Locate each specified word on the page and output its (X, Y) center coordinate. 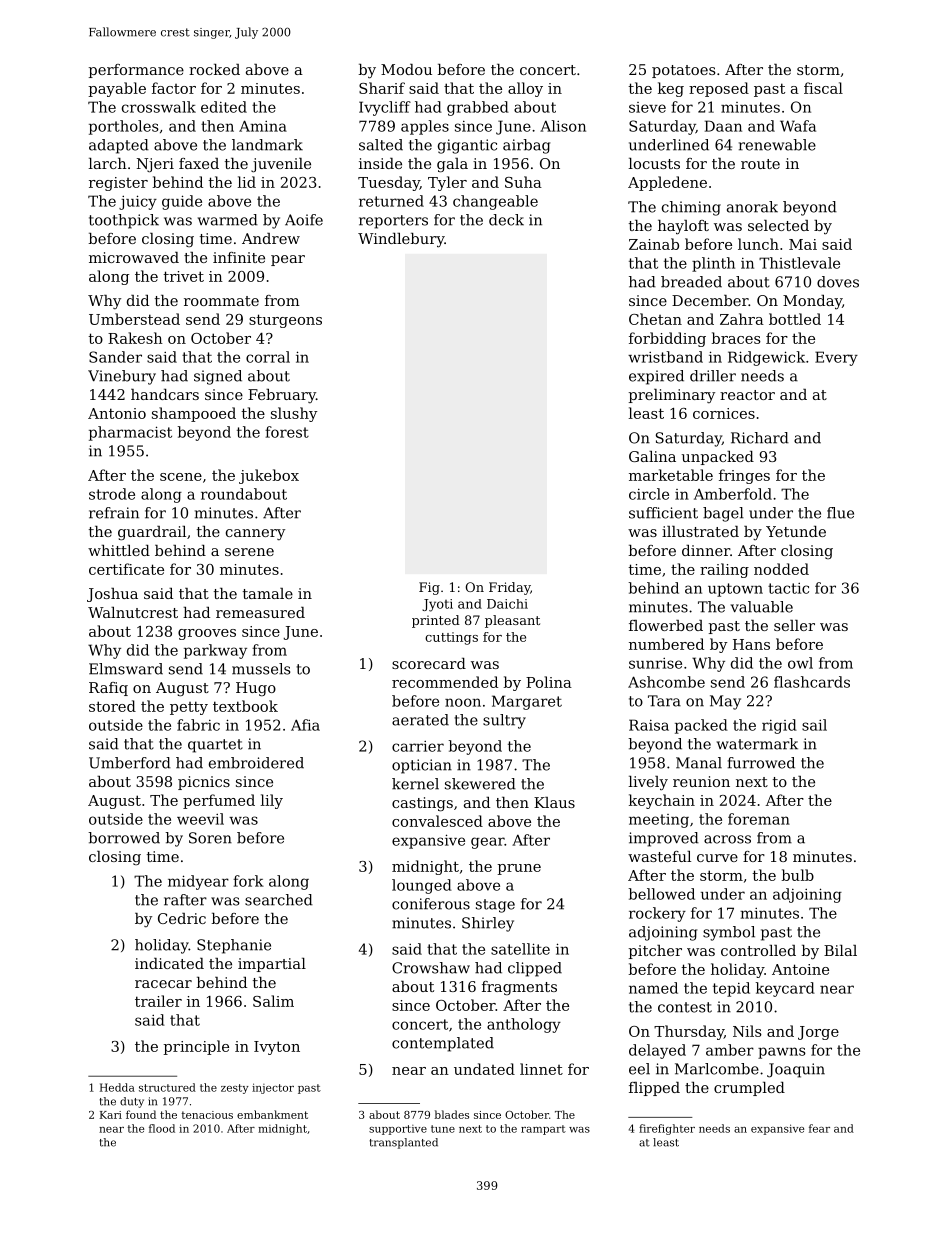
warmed (228, 220)
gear (488, 843)
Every (836, 358)
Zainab (654, 244)
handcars (165, 394)
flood (162, 1128)
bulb (798, 875)
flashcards (812, 682)
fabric (198, 725)
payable (117, 89)
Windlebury (401, 240)
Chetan (655, 319)
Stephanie (234, 946)
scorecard (429, 663)
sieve (647, 107)
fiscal (823, 88)
